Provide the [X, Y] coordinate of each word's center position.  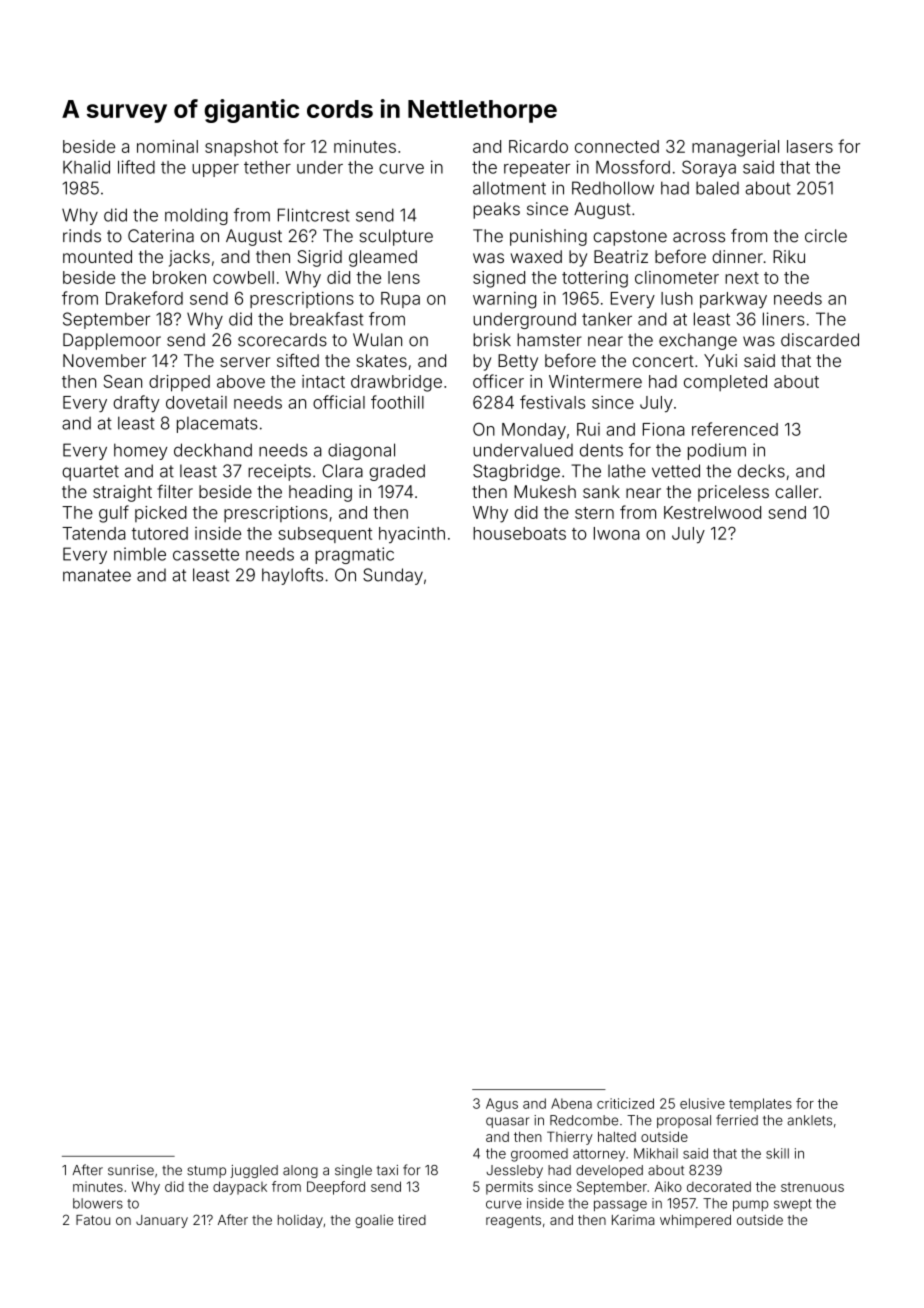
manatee [97, 575]
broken [179, 277]
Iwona [617, 533]
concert [663, 361]
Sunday [393, 576]
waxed [536, 256]
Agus [502, 1105]
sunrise [131, 1170]
